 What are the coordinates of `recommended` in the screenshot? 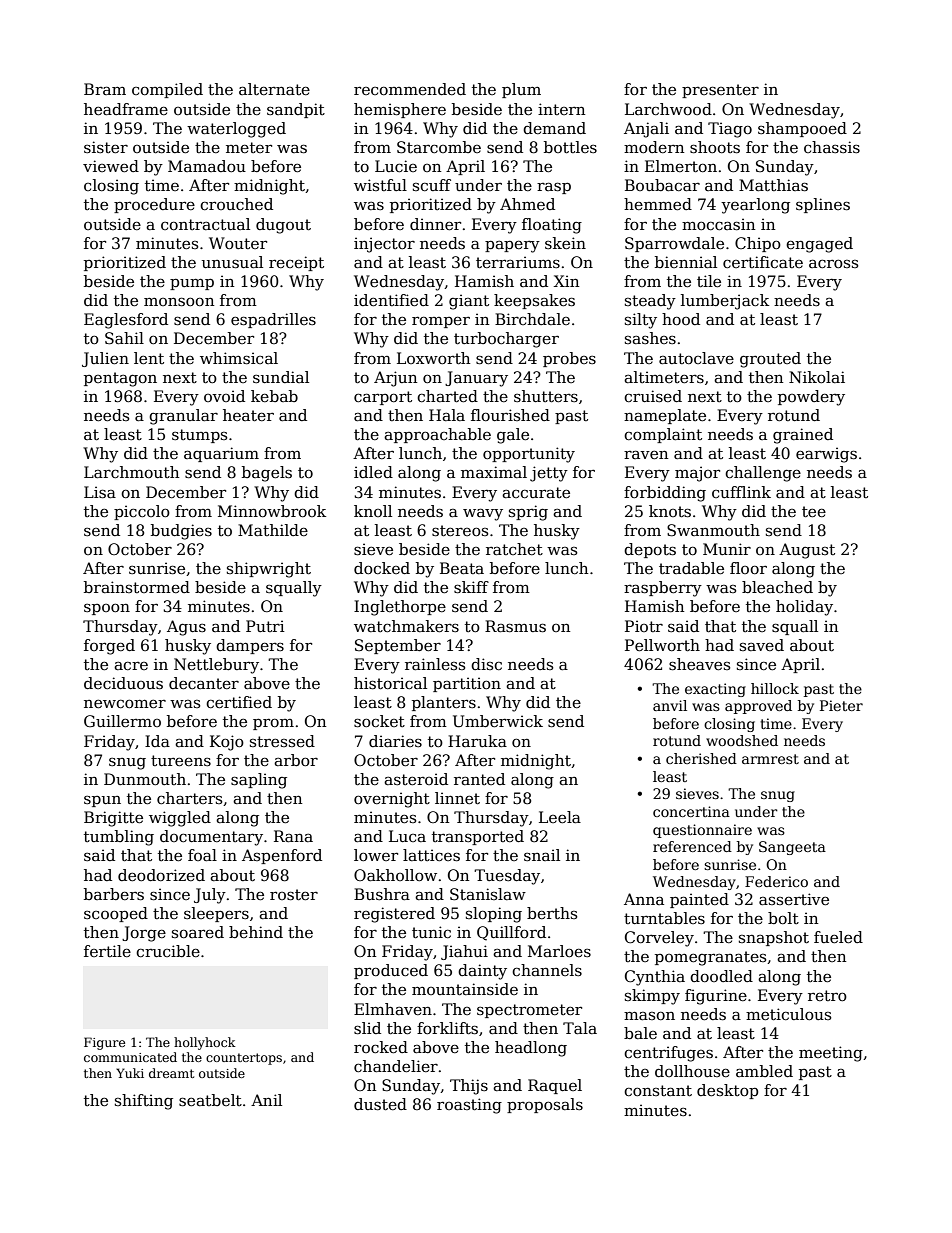 It's located at (410, 89).
